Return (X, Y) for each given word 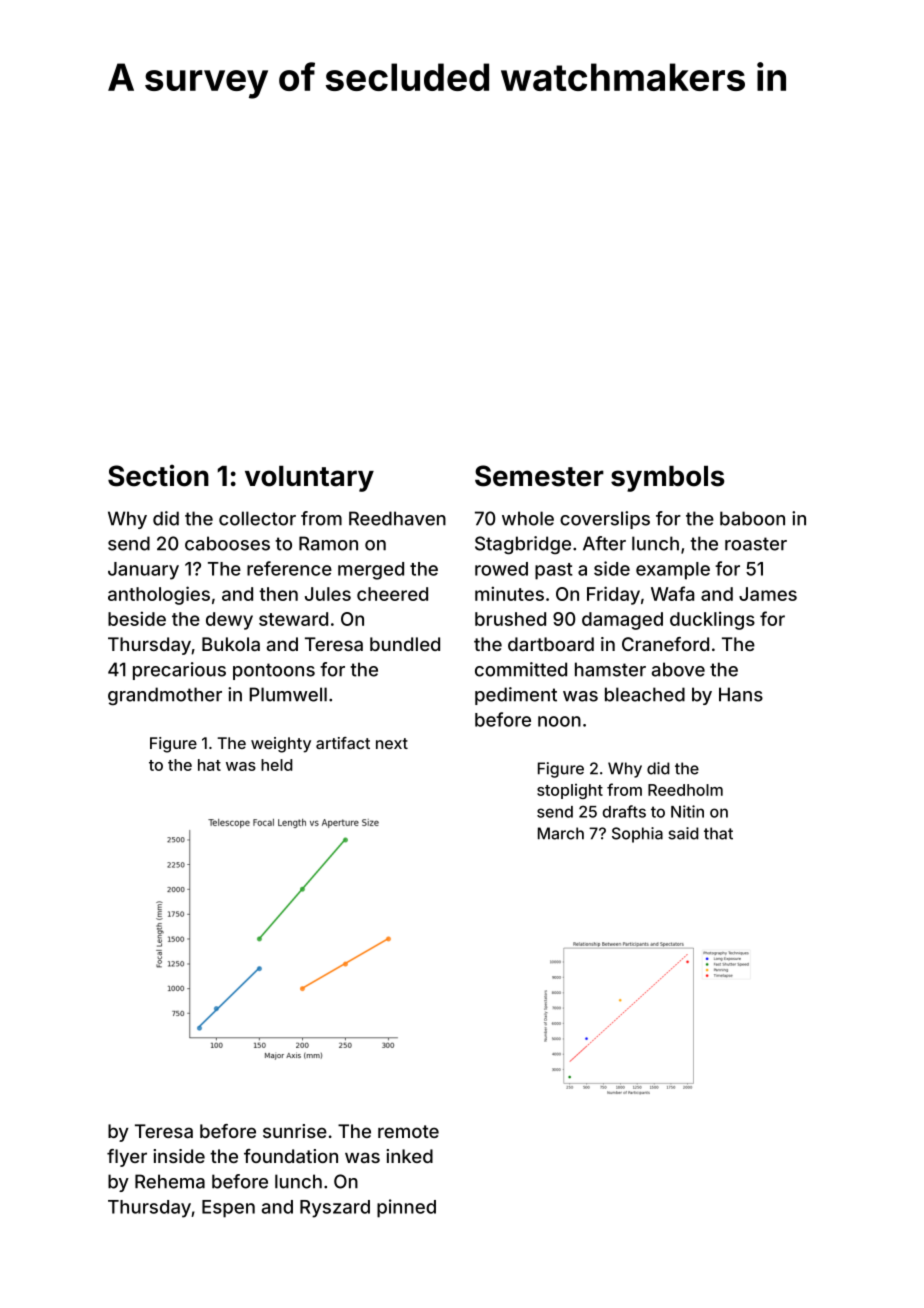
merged (371, 571)
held (277, 765)
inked (409, 1156)
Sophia (637, 835)
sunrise (295, 1131)
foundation (291, 1156)
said (683, 833)
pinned (406, 1208)
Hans (741, 694)
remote (408, 1131)
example (673, 571)
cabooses (227, 543)
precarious (179, 671)
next (392, 743)
